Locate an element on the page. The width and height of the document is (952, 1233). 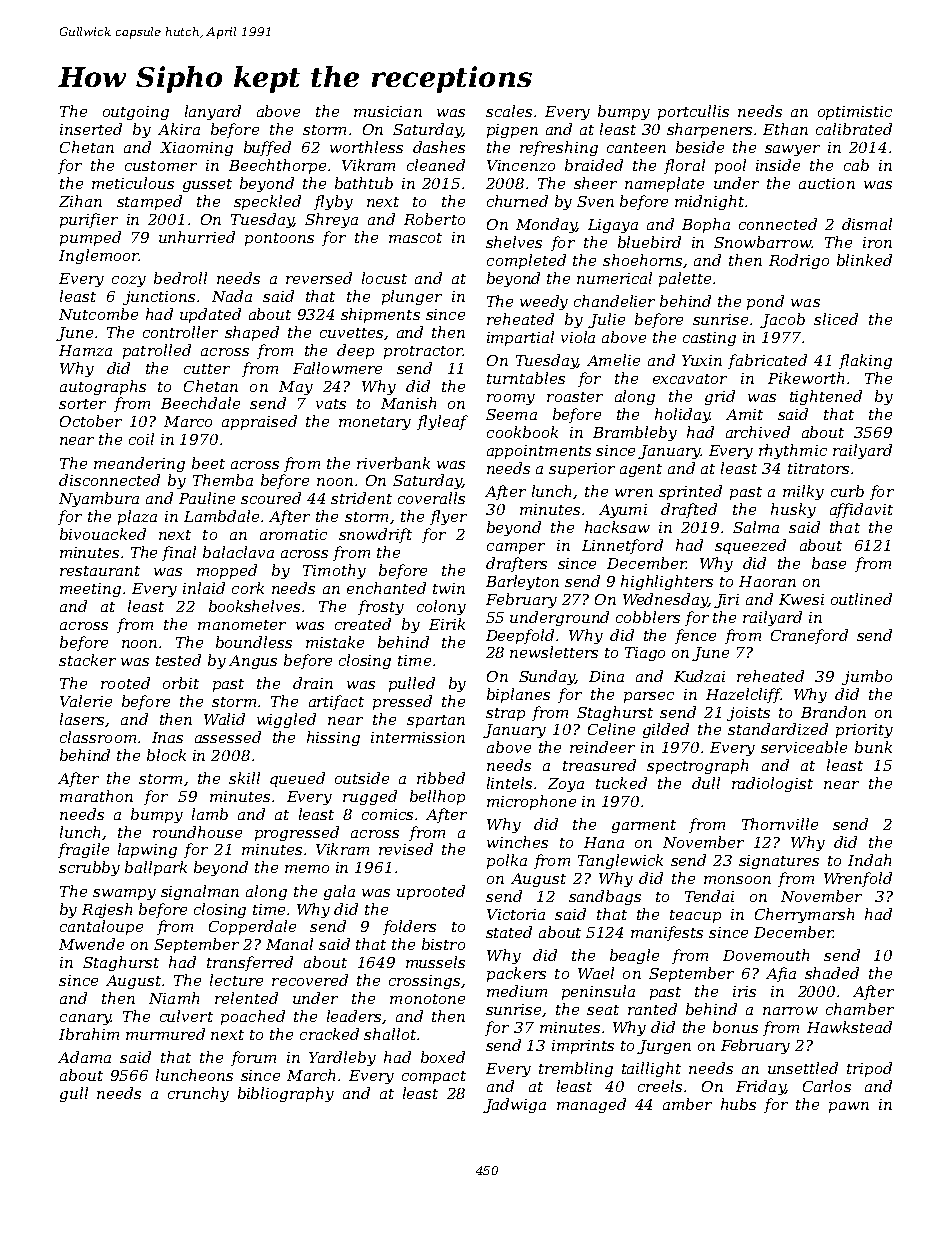
bellhop is located at coordinates (437, 797).
